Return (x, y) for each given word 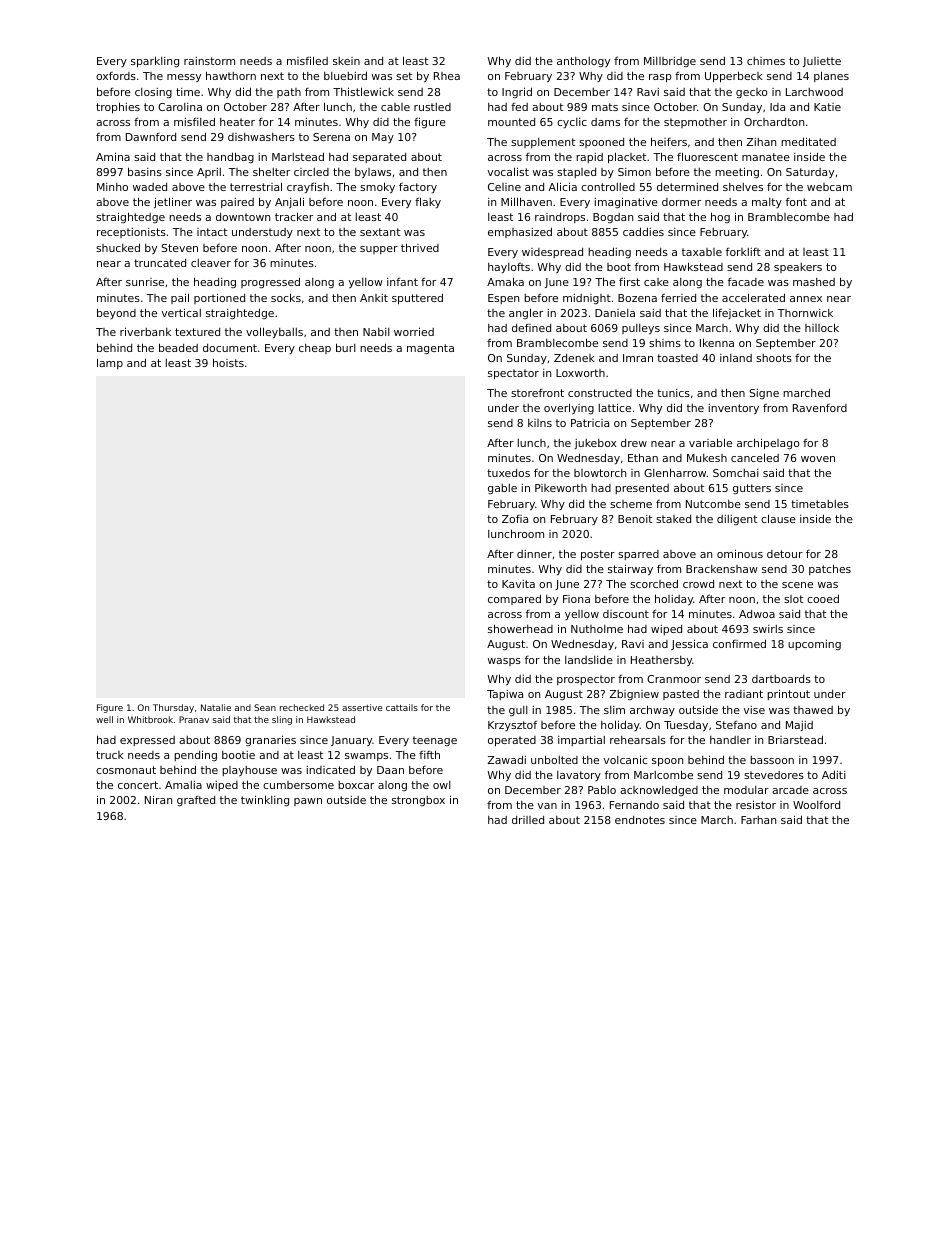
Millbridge (670, 62)
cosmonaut (126, 770)
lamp (110, 363)
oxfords (116, 76)
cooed (823, 598)
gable (502, 489)
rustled (432, 107)
